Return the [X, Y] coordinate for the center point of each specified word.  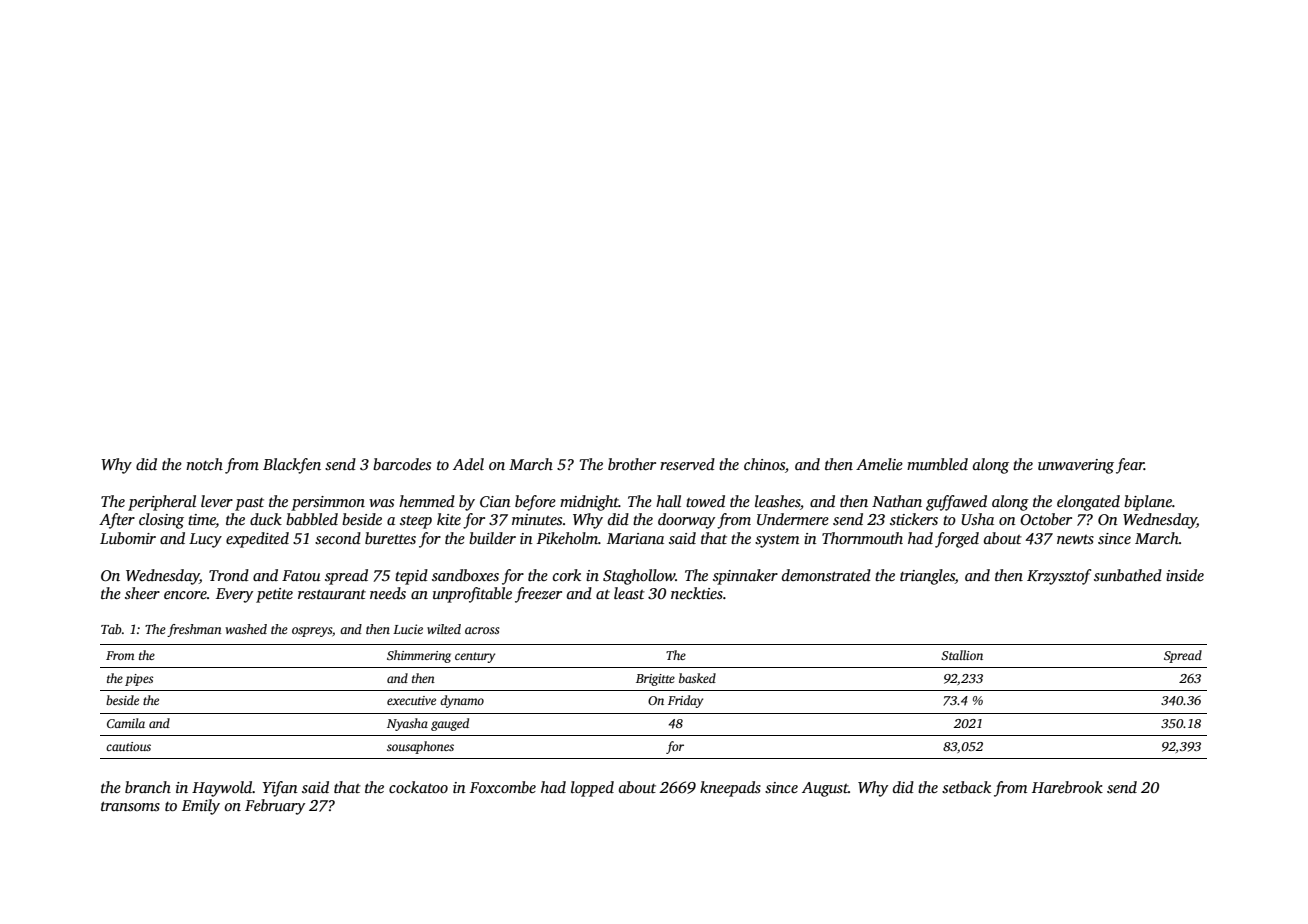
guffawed [956, 503]
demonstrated [826, 575]
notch [204, 464]
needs [388, 593]
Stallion [962, 655]
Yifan [280, 789]
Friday [685, 701]
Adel [468, 464]
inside [1185, 575]
